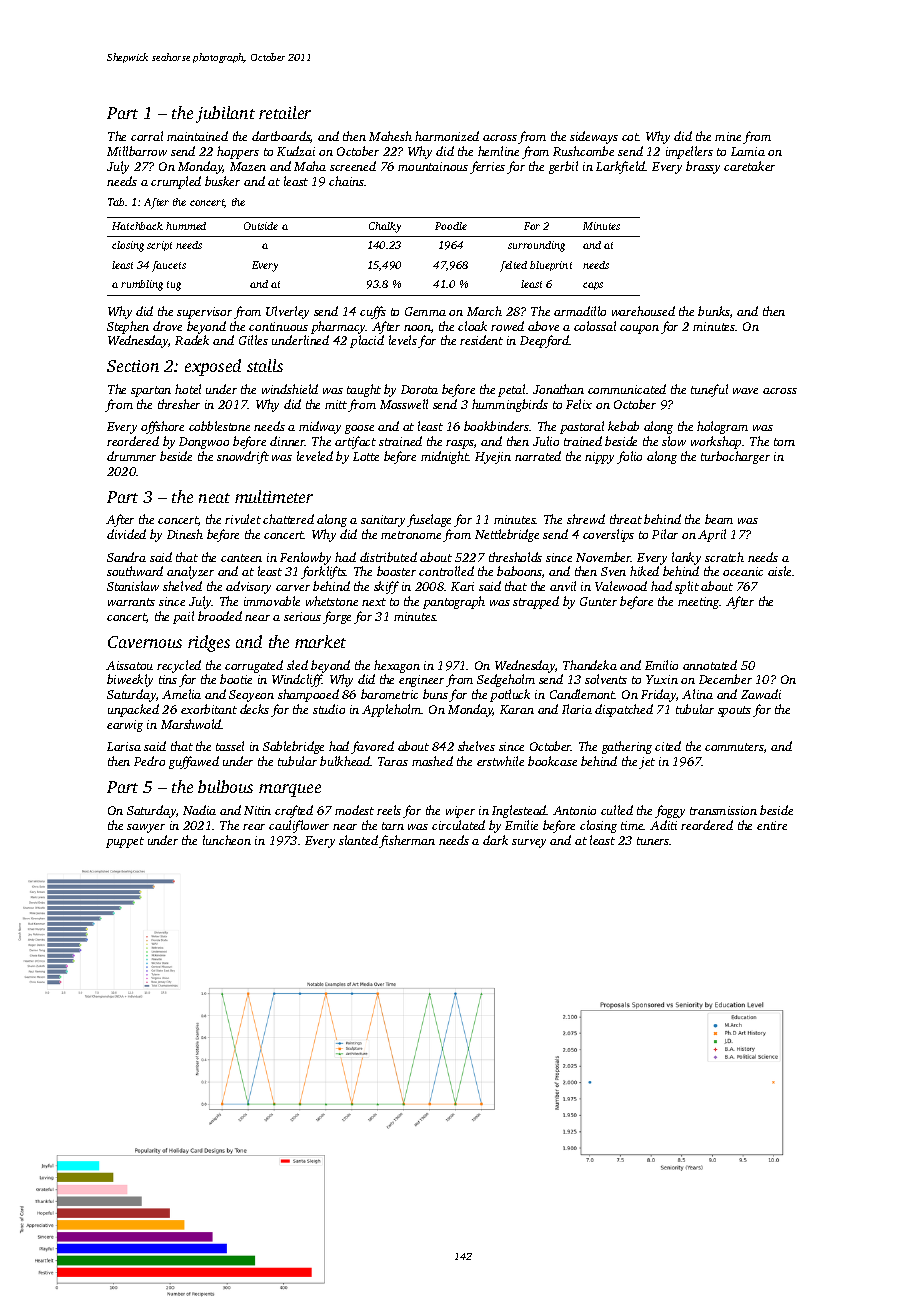 The image size is (908, 1316). What do you see at coordinates (254, 709) in the document?
I see `decks` at bounding box center [254, 709].
